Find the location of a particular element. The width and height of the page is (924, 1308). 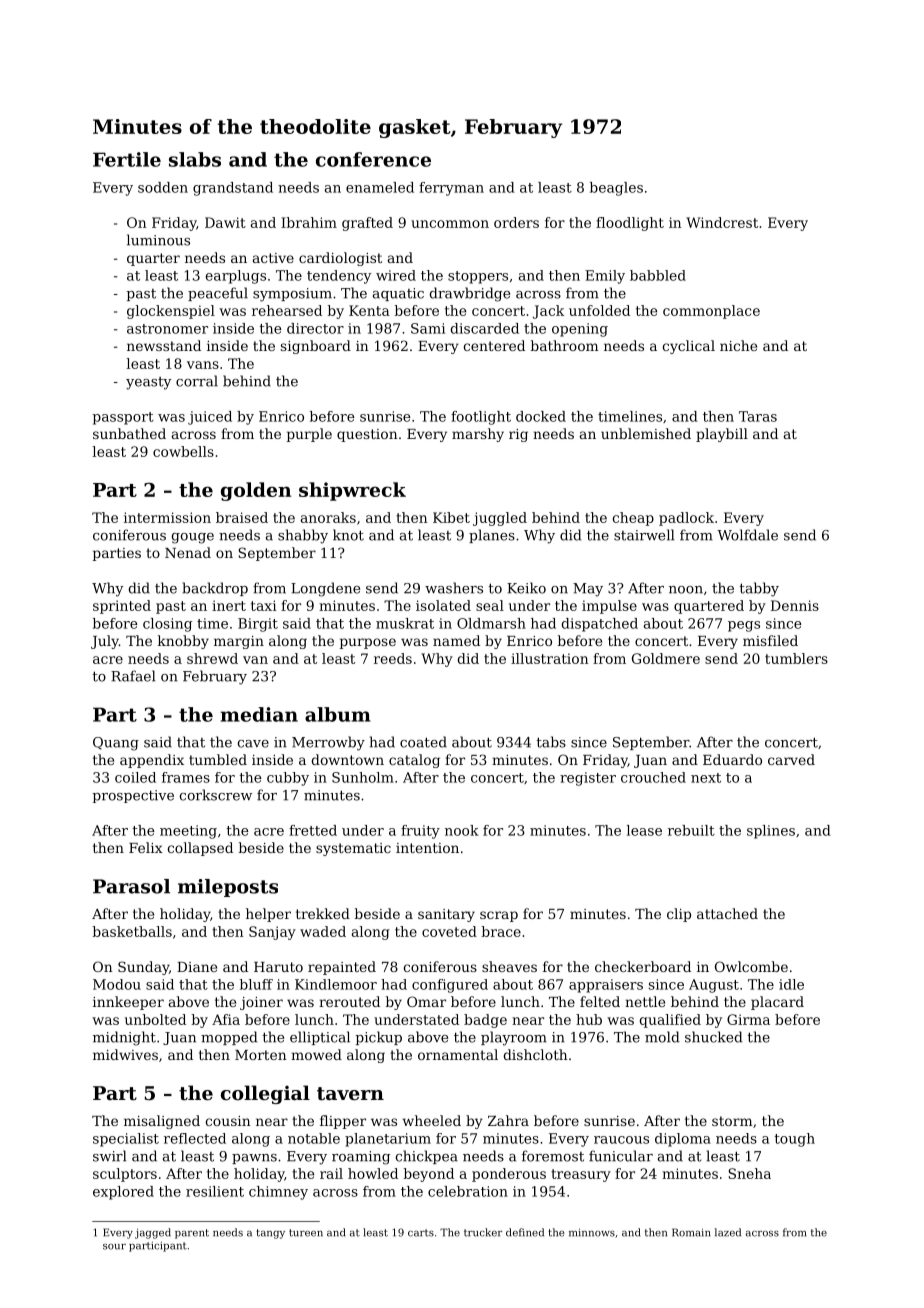

slabs is located at coordinates (195, 159).
